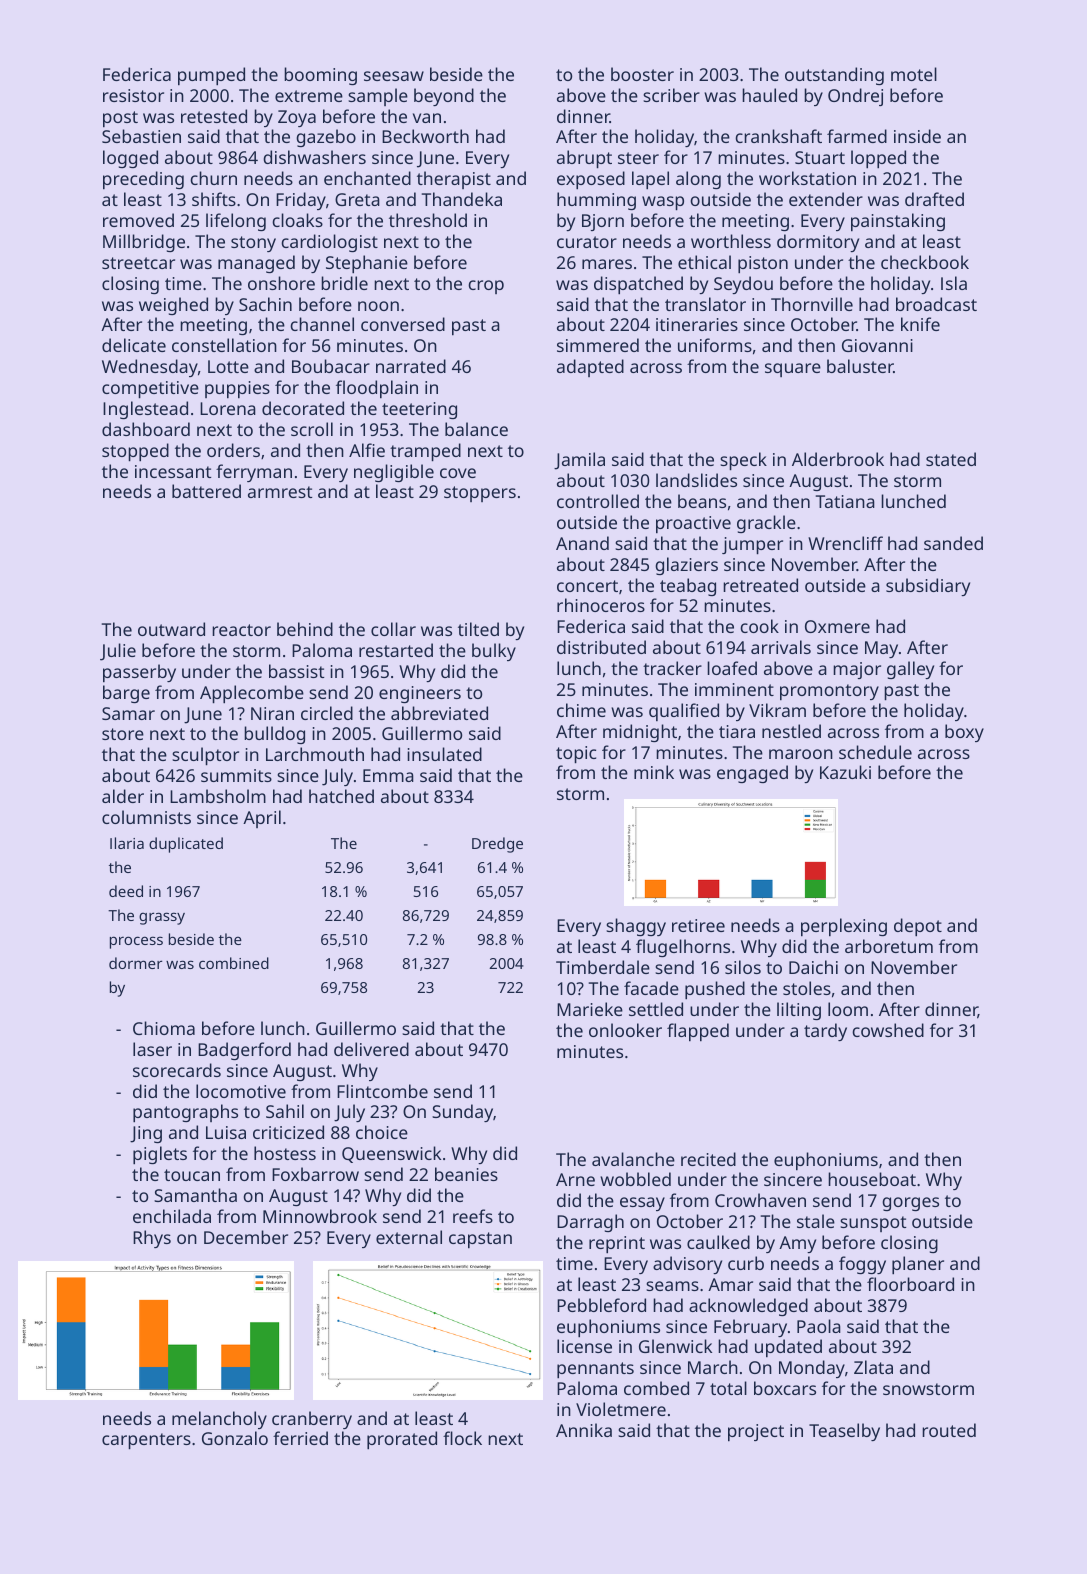  What do you see at coordinates (497, 845) in the document?
I see `Dredge` at bounding box center [497, 845].
